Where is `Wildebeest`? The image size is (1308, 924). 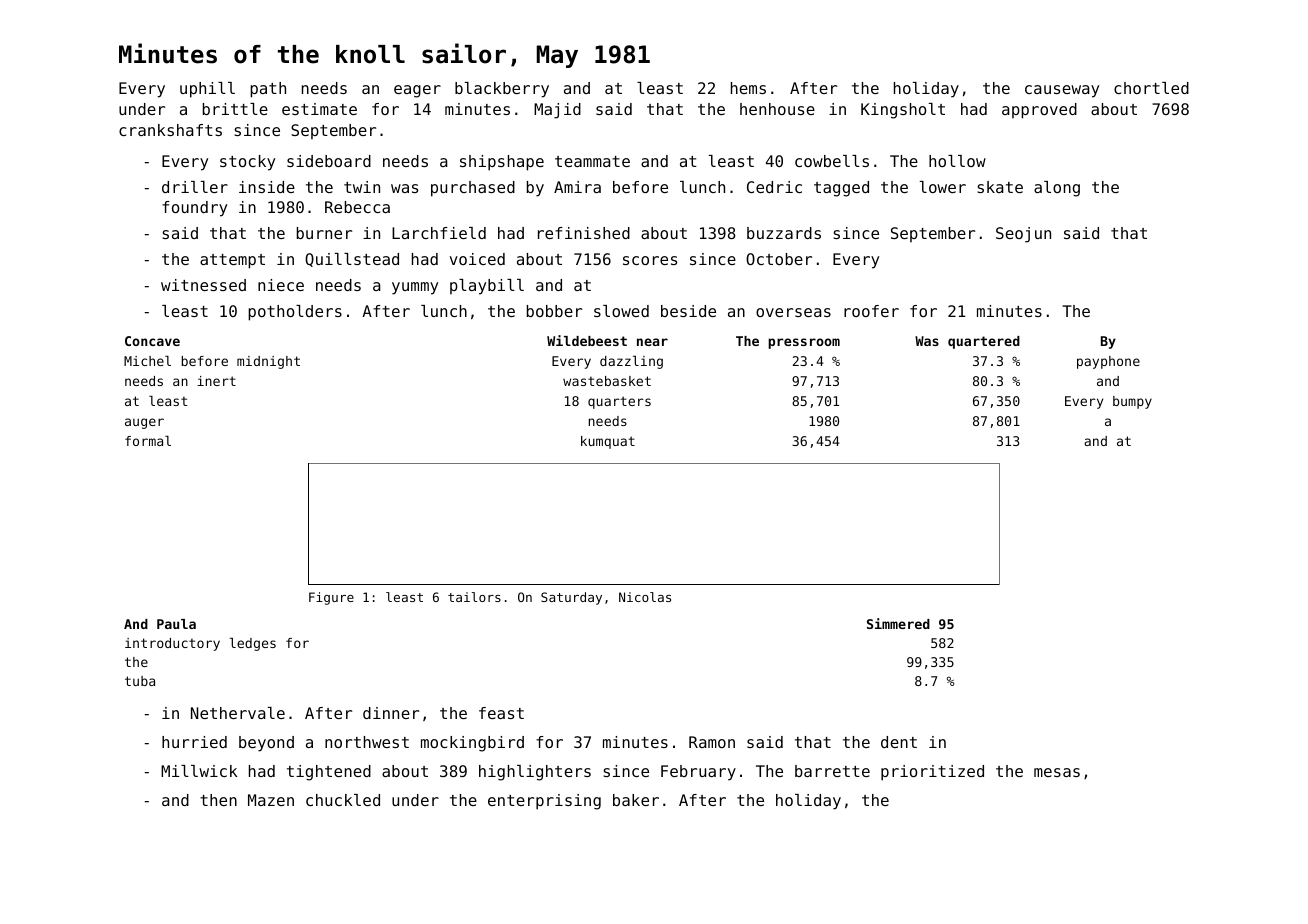
Wildebeest is located at coordinates (587, 340).
